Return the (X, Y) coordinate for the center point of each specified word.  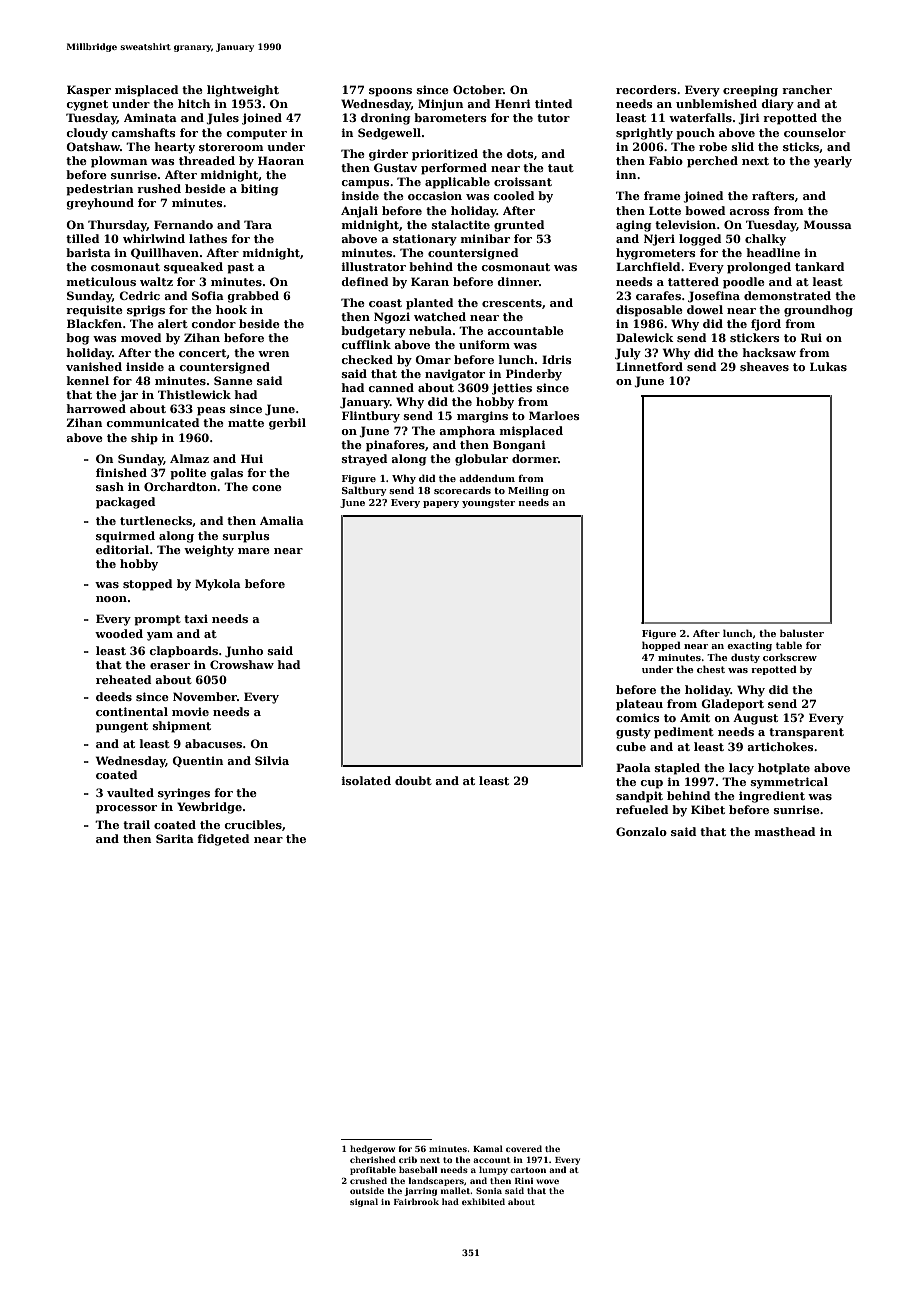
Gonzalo (641, 831)
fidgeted (223, 840)
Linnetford (649, 366)
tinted (553, 103)
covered (524, 1148)
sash (110, 486)
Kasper (89, 91)
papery (441, 504)
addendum (487, 478)
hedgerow (372, 1149)
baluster (802, 633)
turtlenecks (156, 520)
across (749, 212)
